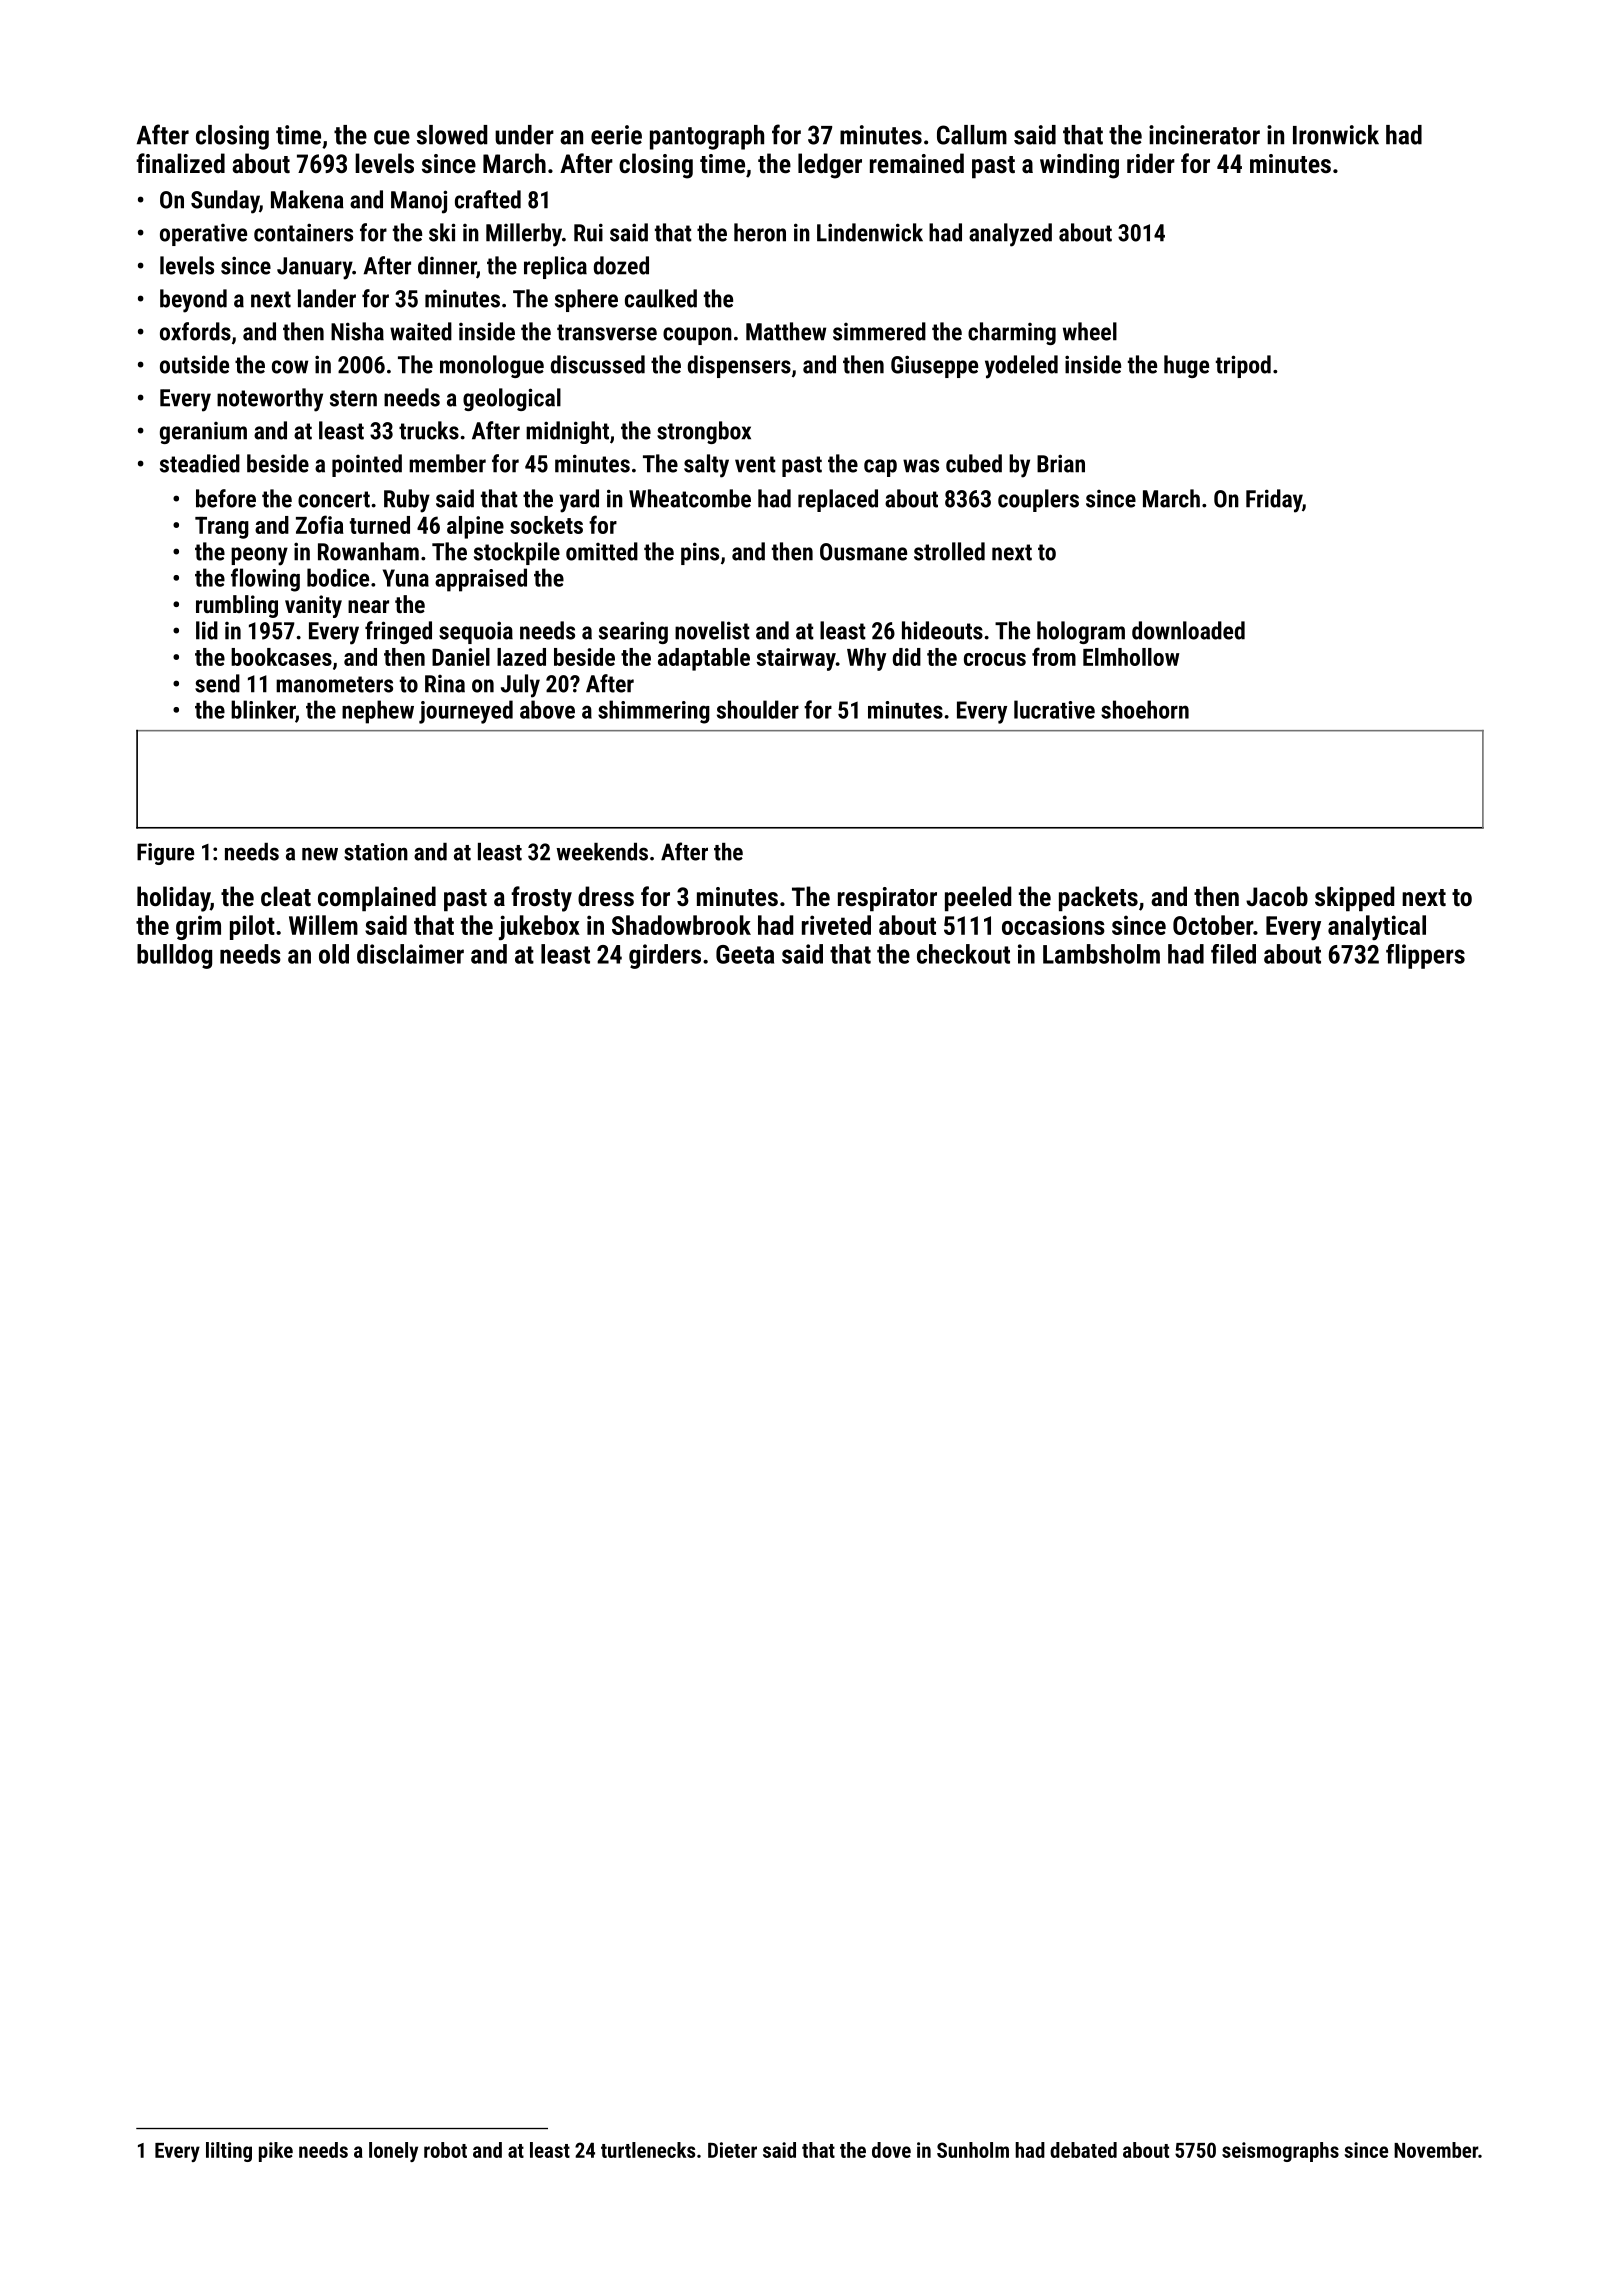 The width and height of the image is (1620, 2292). Describe the element at coordinates (745, 954) in the image. I see `Geeta` at that location.
